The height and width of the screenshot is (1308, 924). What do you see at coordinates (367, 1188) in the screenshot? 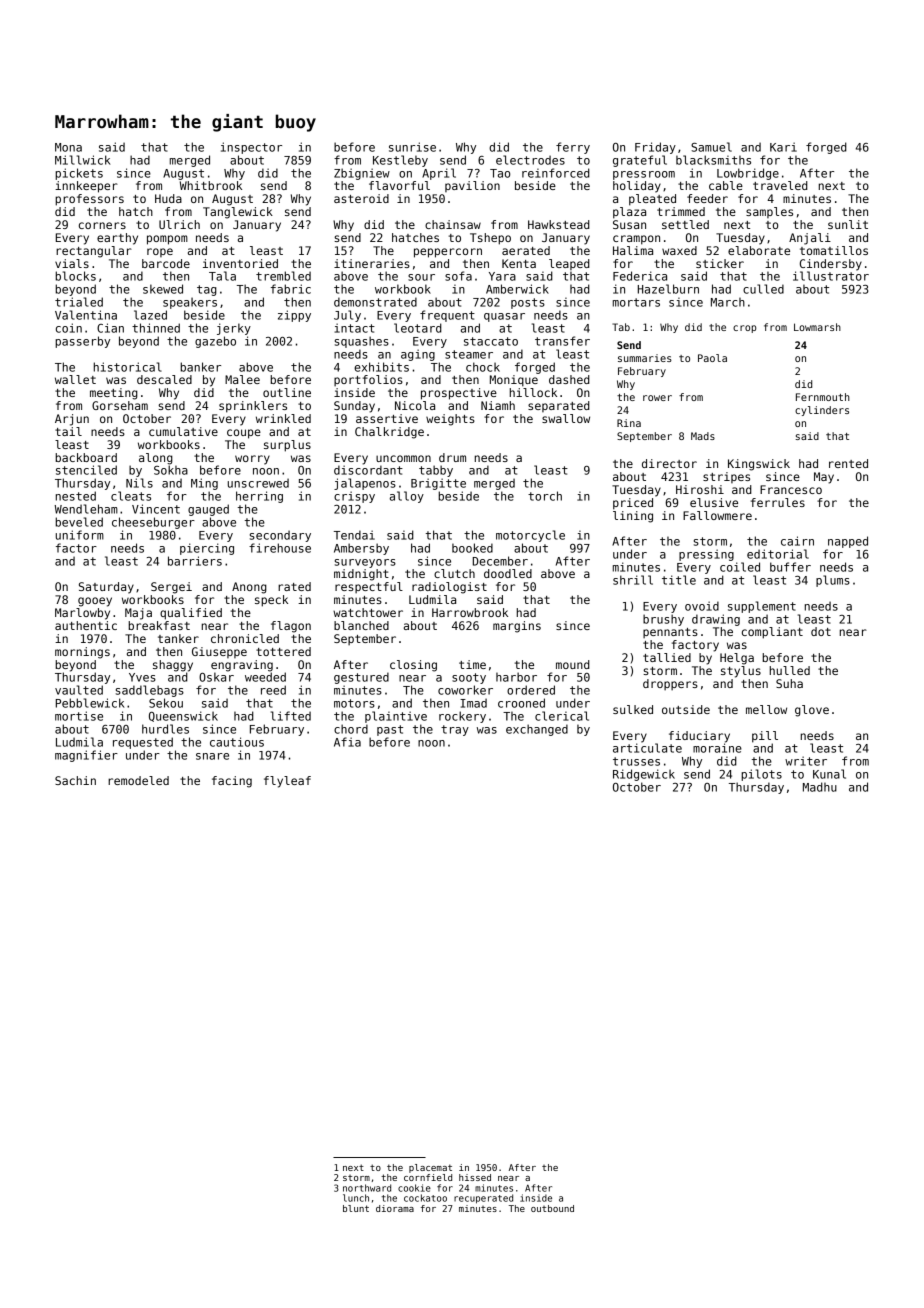
I see `northward` at bounding box center [367, 1188].
